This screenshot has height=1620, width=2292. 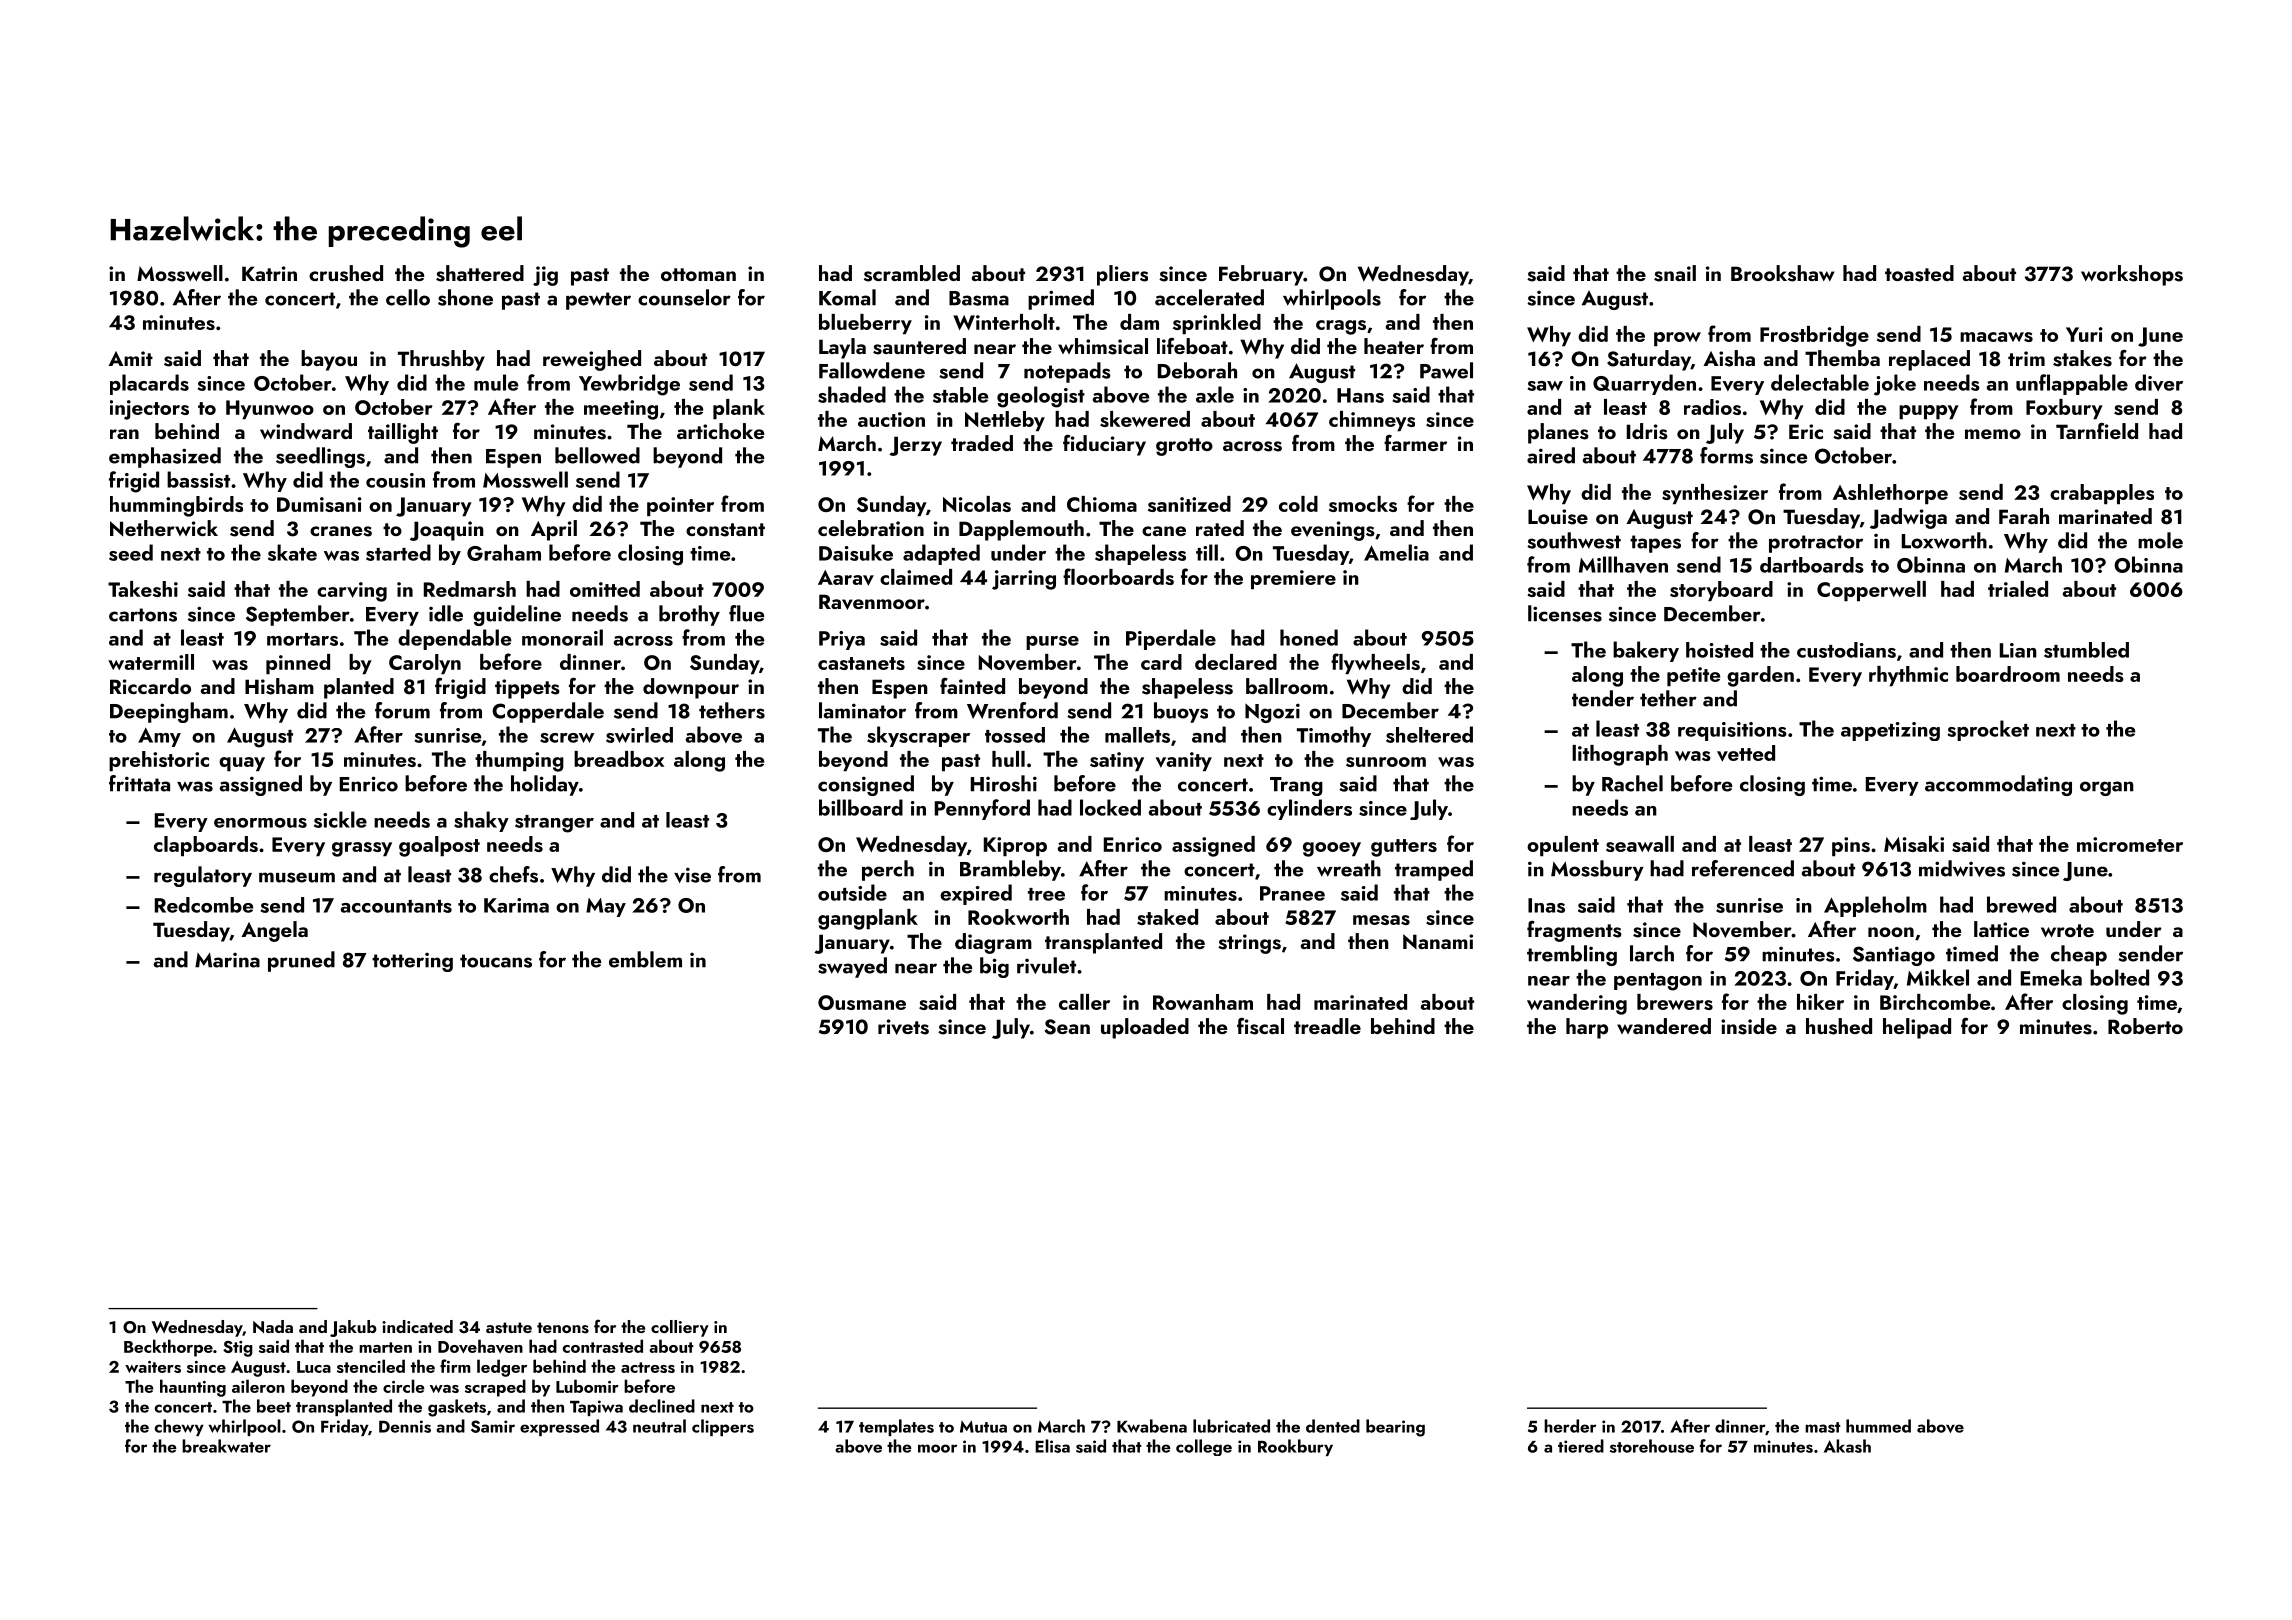 I want to click on staked, so click(x=1167, y=917).
